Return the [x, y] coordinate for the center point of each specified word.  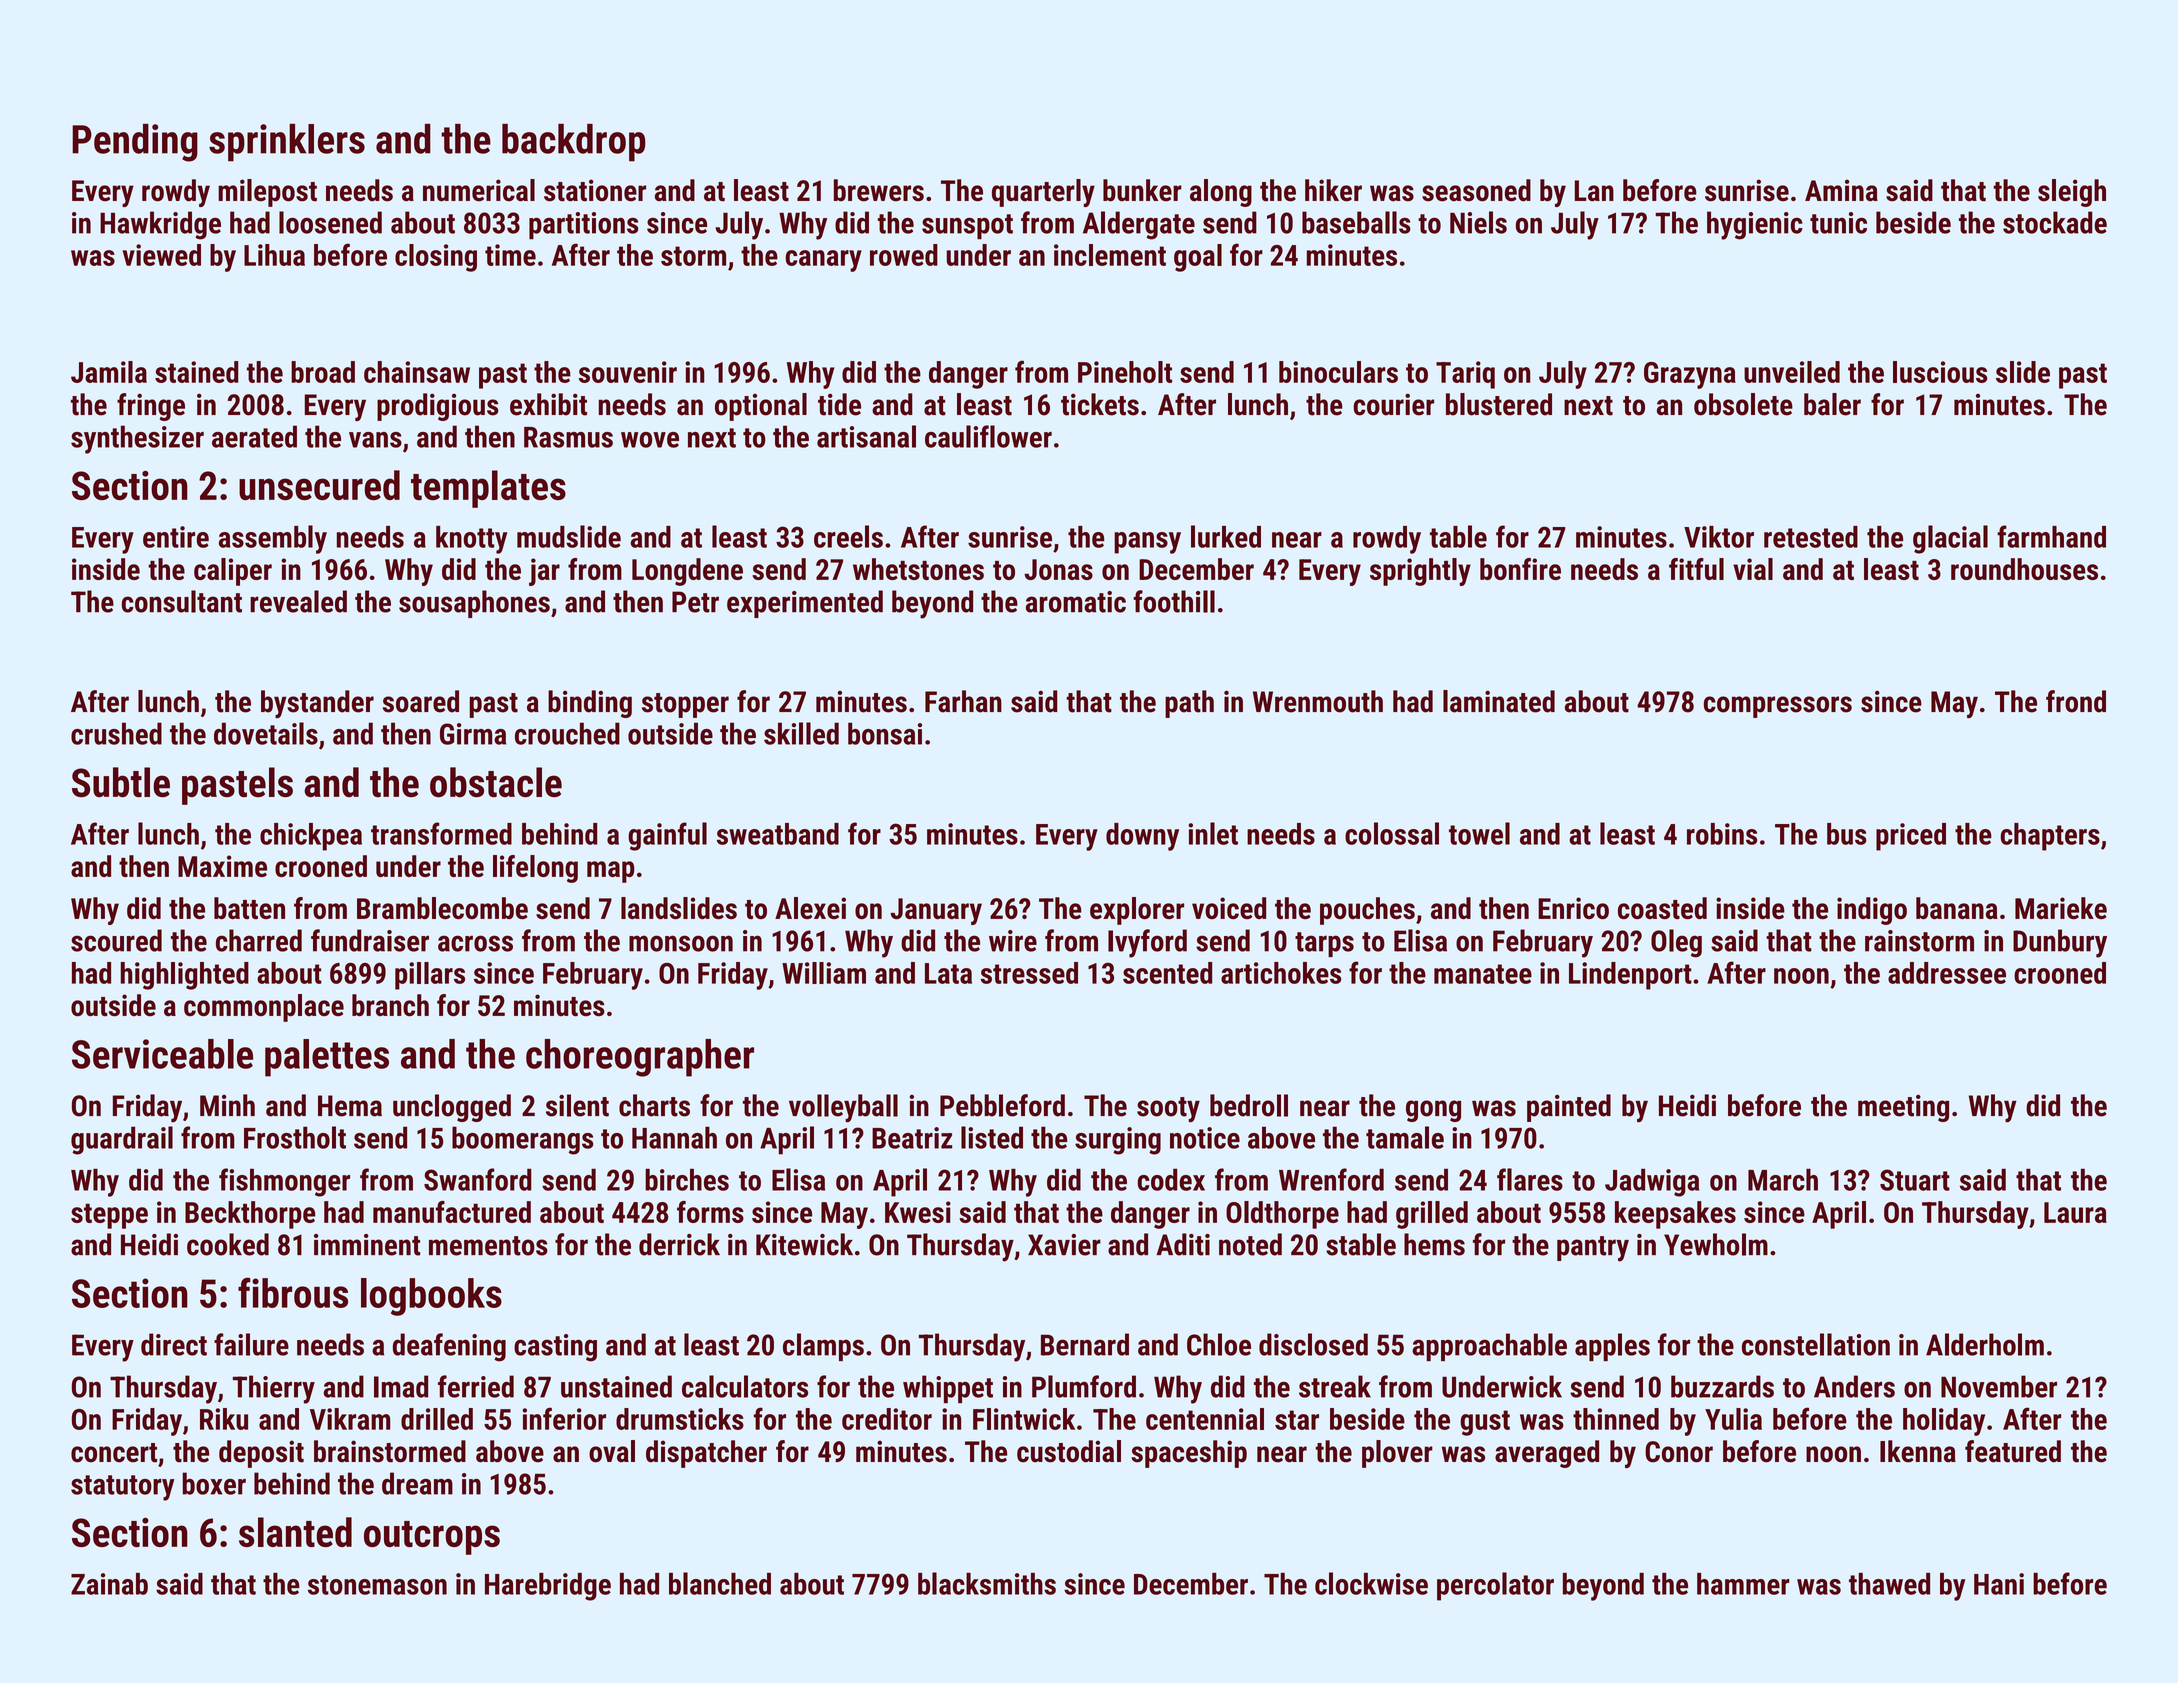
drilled [437, 1419]
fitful [1696, 569]
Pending [135, 143]
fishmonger [284, 1182]
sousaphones [474, 604]
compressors [1778, 707]
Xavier [1064, 1245]
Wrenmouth [1318, 701]
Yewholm [1716, 1244]
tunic [1838, 223]
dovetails [266, 733]
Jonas [1058, 569]
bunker [1142, 190]
